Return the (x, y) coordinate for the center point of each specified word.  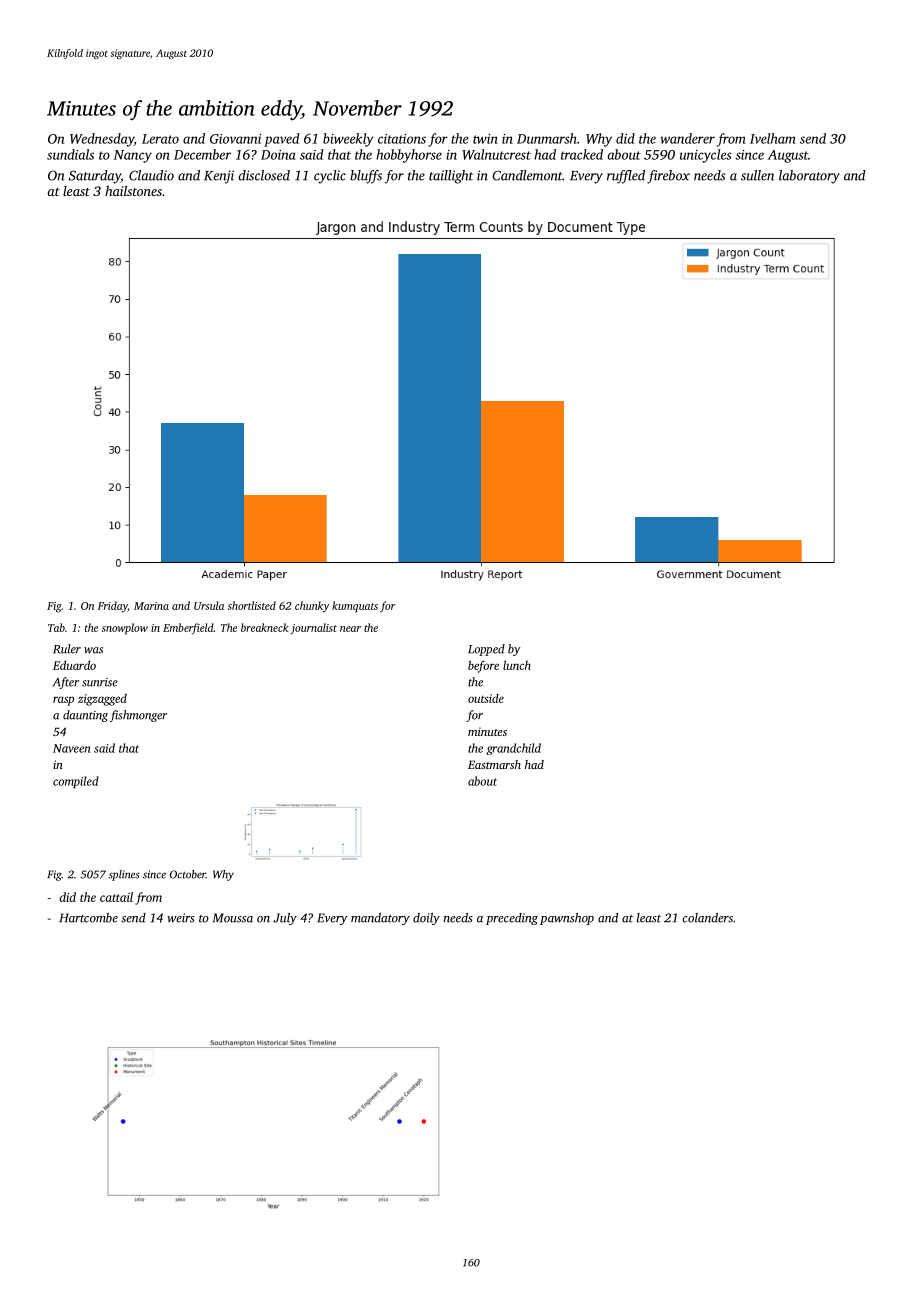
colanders (707, 918)
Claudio (151, 175)
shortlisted (252, 605)
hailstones (133, 190)
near (350, 629)
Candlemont (527, 175)
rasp (63, 701)
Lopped (486, 650)
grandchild (513, 749)
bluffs (366, 177)
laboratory (809, 177)
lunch (517, 665)
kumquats (355, 606)
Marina (151, 606)
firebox (668, 177)
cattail (116, 897)
